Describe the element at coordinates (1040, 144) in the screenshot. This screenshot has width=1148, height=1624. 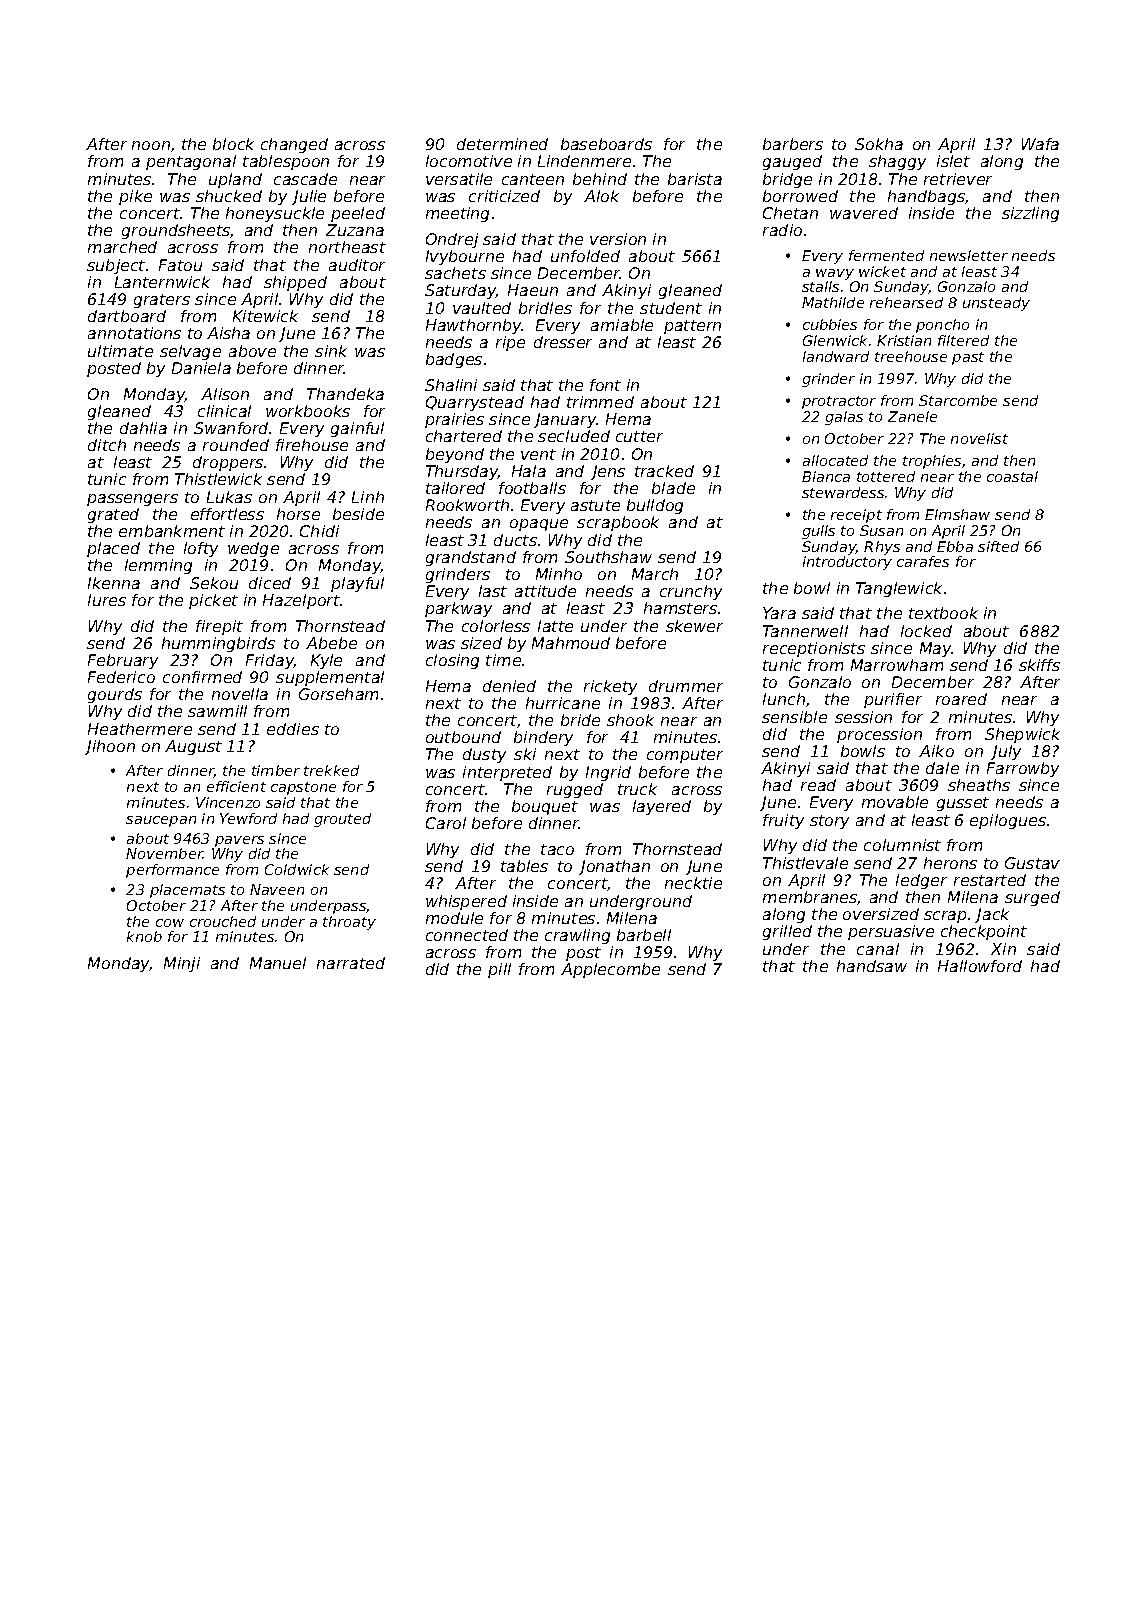
I see `Wafa` at that location.
